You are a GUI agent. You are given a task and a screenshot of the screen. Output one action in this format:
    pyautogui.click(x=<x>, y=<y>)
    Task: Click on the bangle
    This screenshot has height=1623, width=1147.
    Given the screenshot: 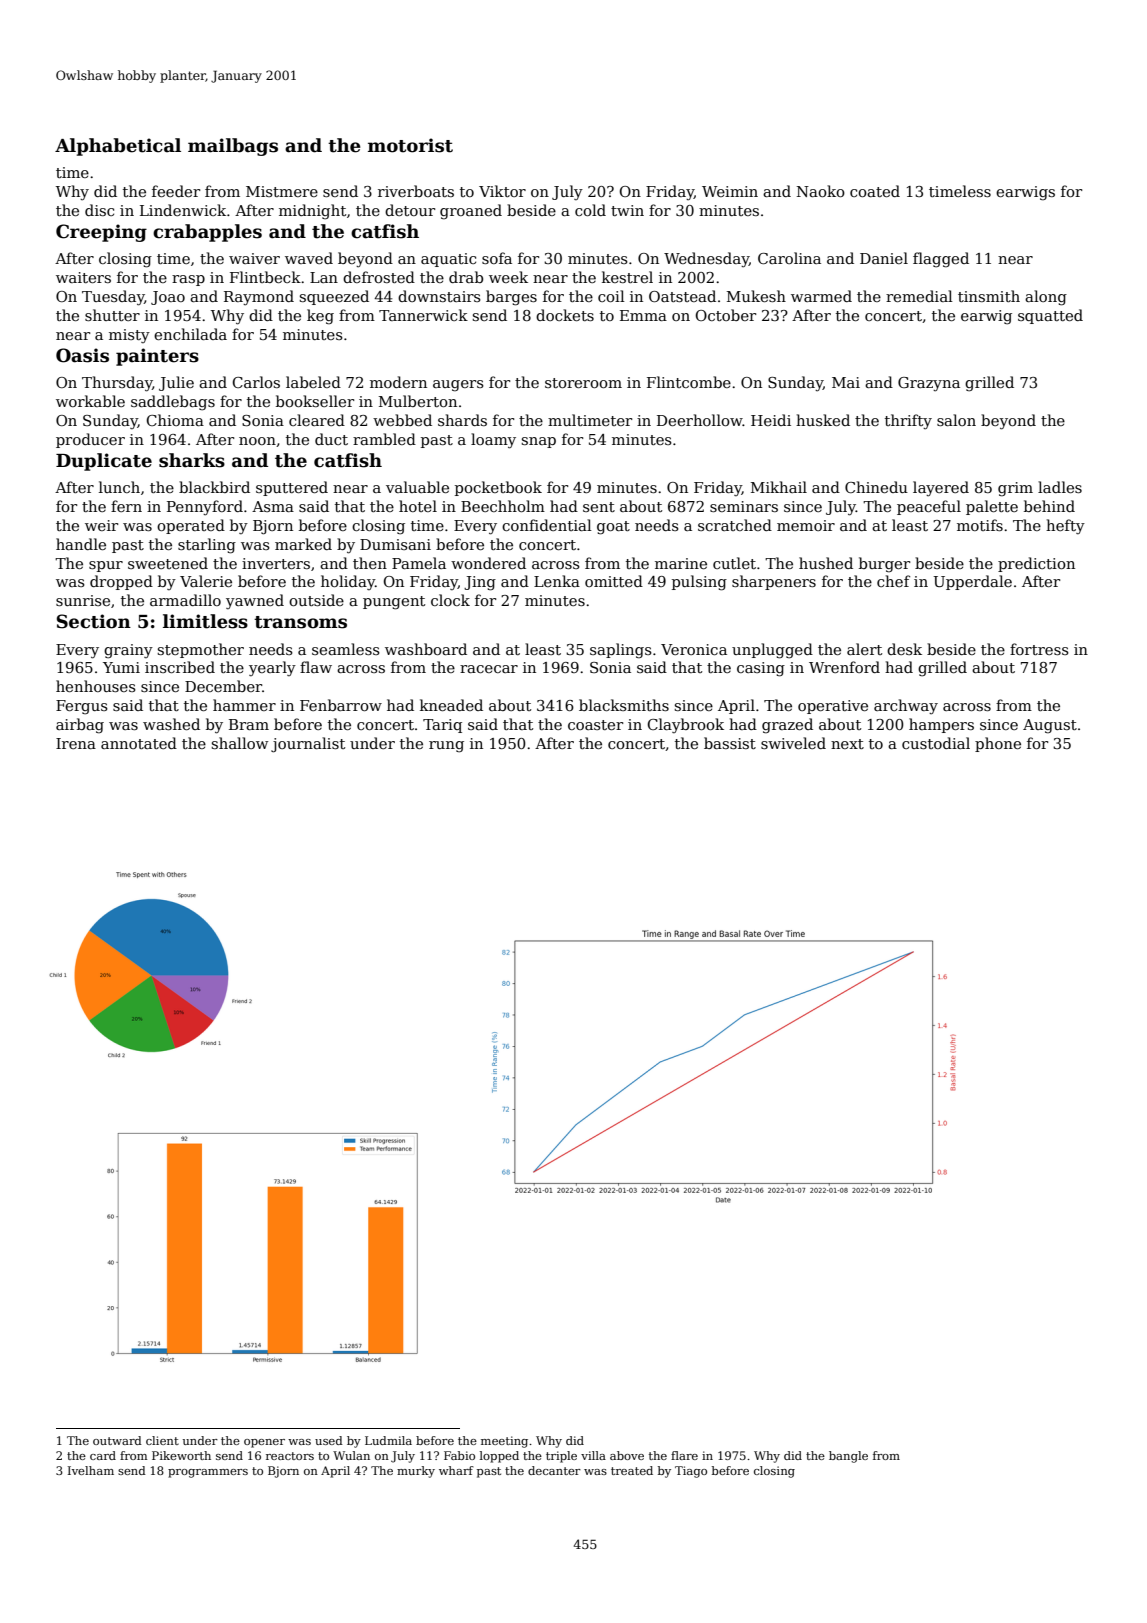 What is the action you would take?
    pyautogui.click(x=848, y=1457)
